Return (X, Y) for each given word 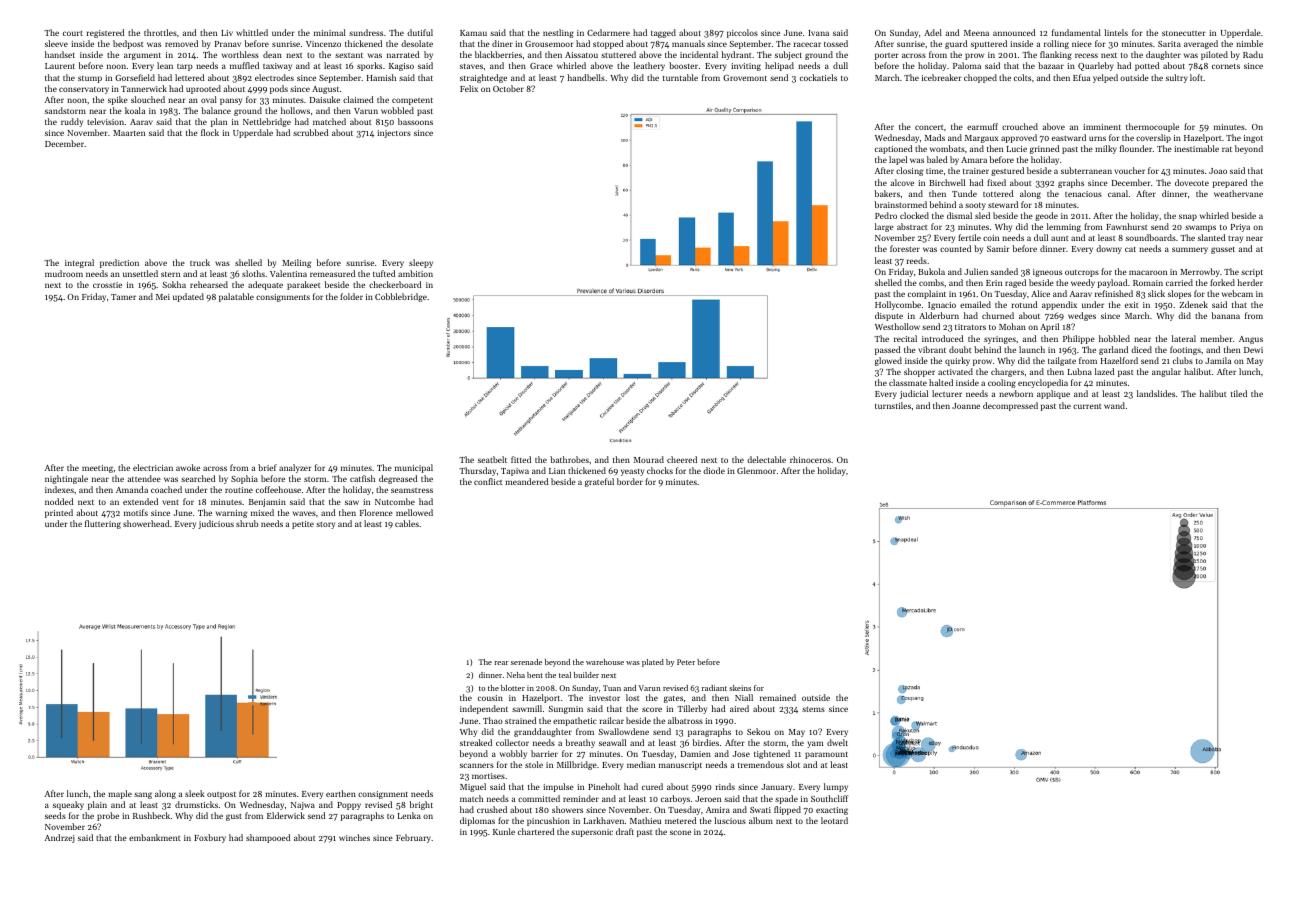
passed (887, 350)
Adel (933, 32)
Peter (686, 662)
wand (1114, 405)
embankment (154, 837)
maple (120, 794)
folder (351, 296)
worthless (240, 54)
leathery (649, 66)
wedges (1082, 316)
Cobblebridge (401, 297)
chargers (1007, 372)
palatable (236, 297)
